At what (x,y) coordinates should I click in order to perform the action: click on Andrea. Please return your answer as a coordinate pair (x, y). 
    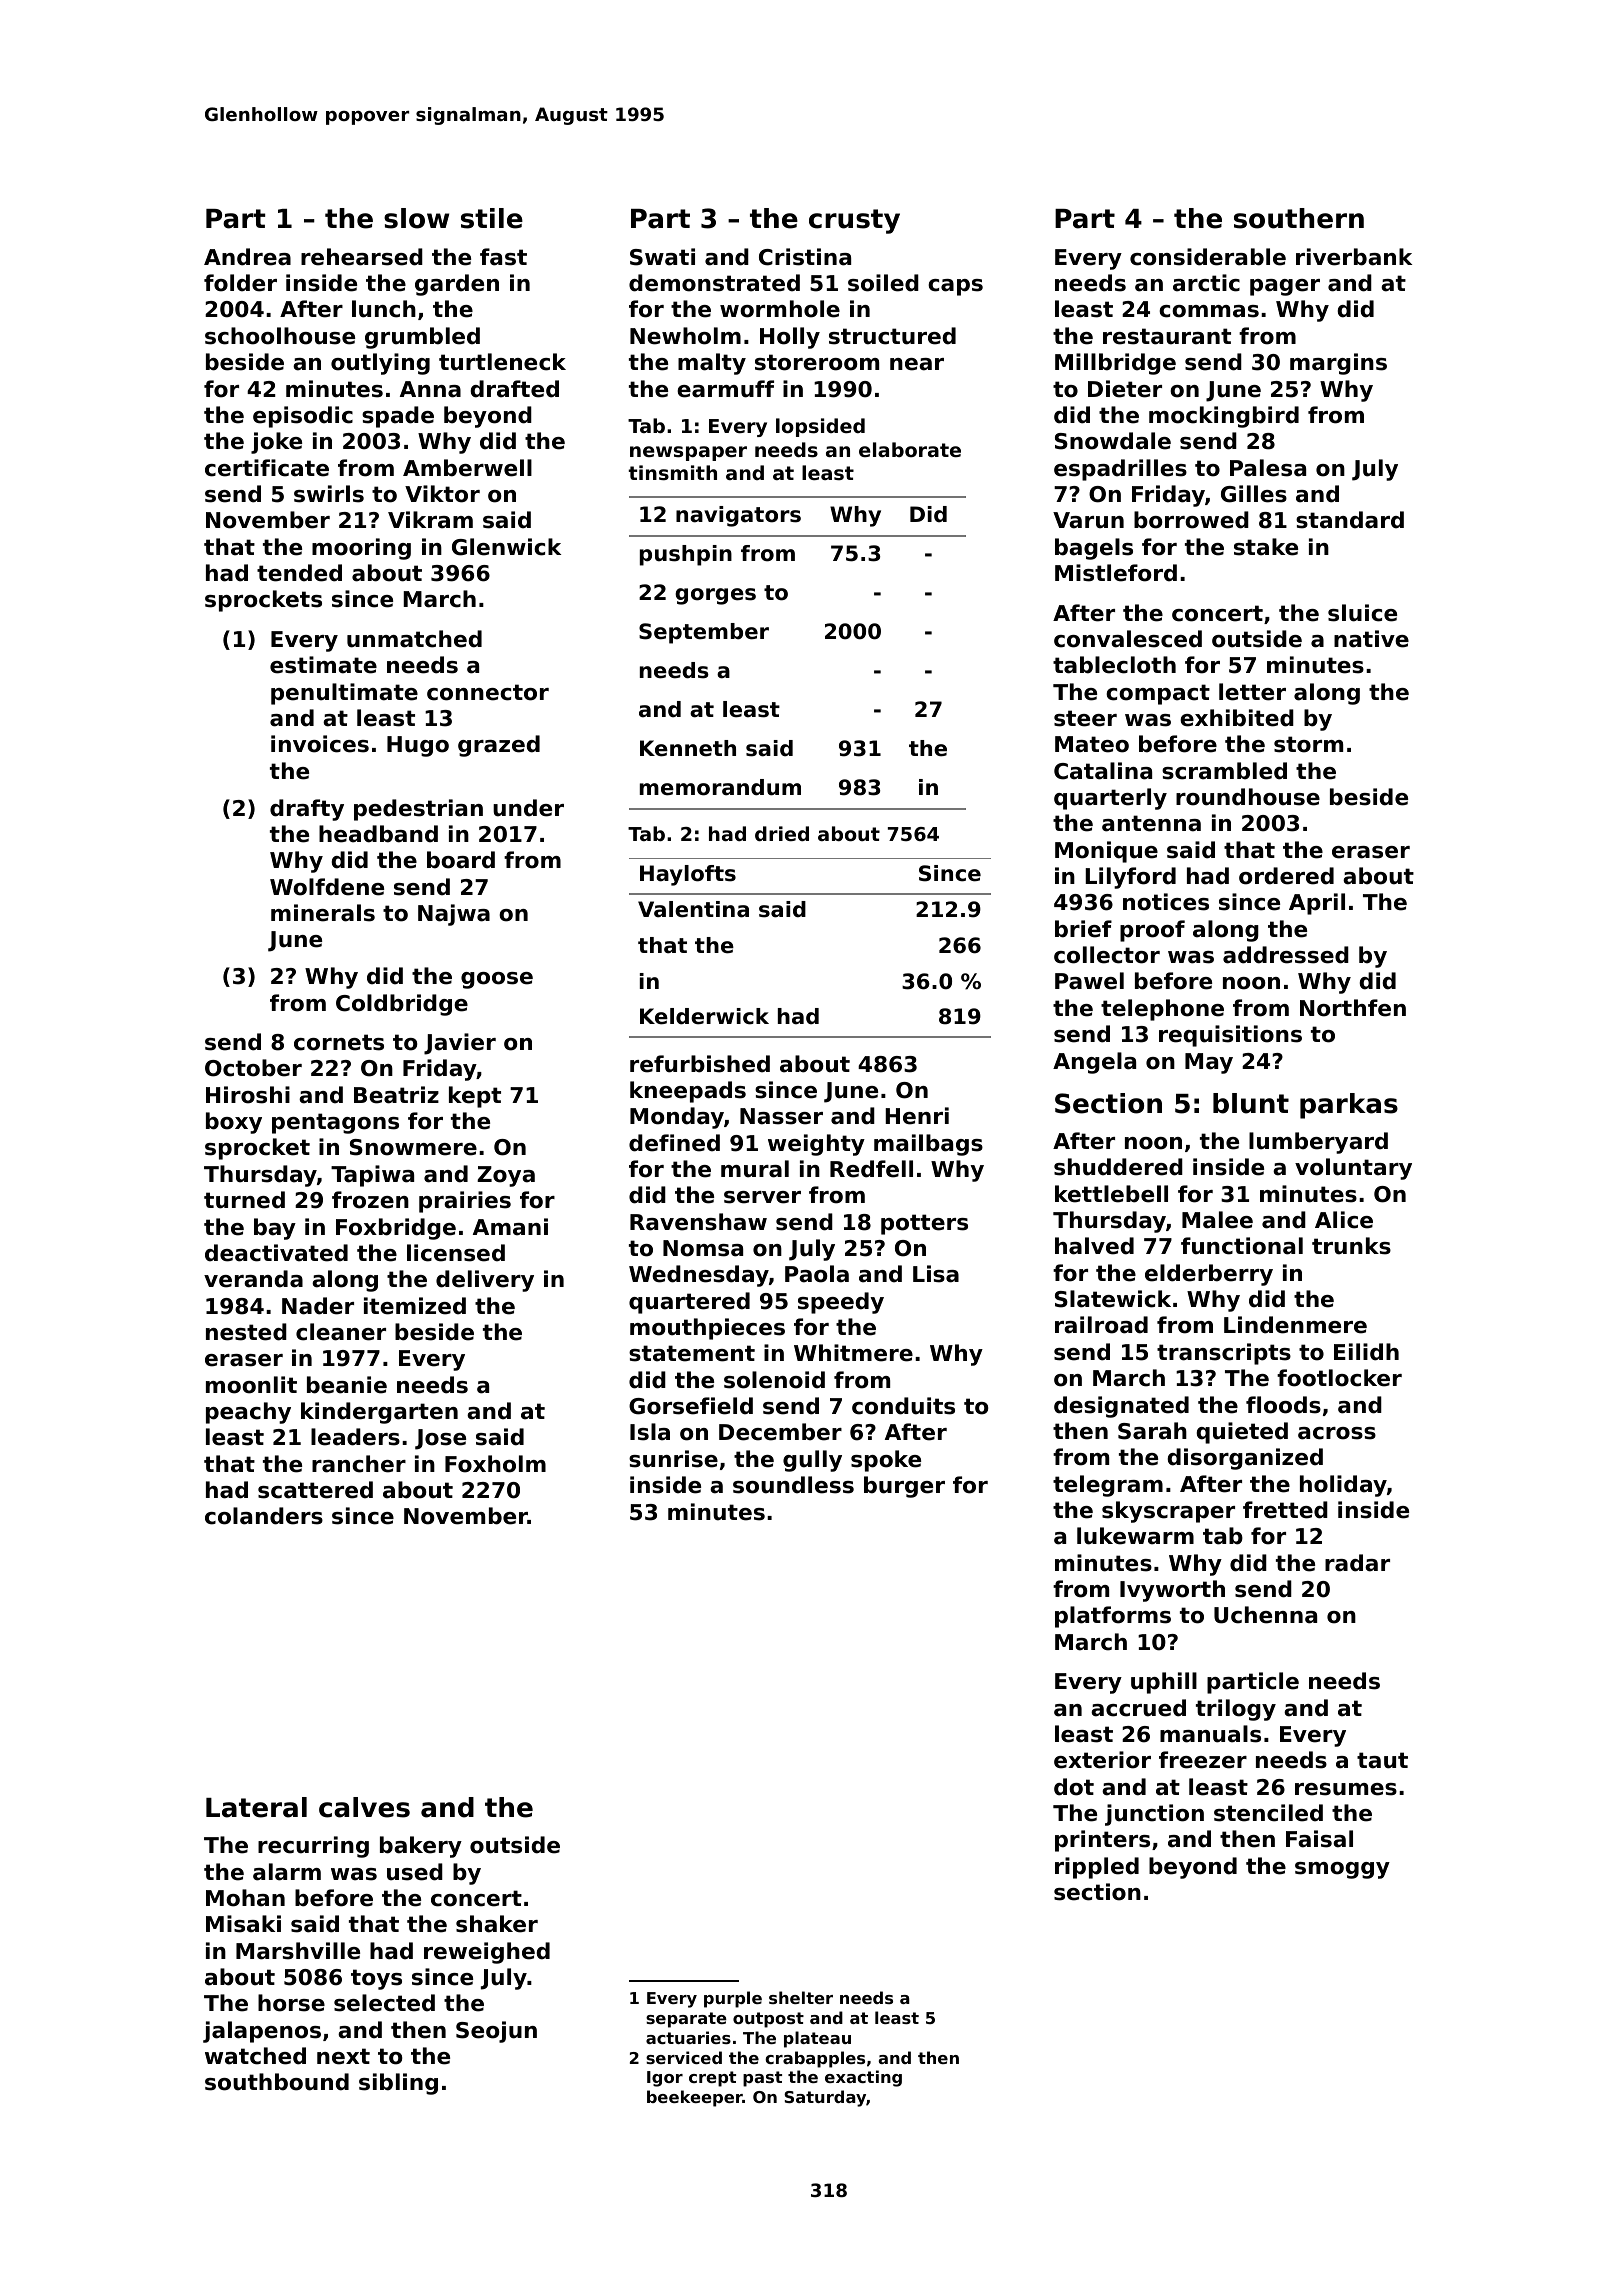
    Looking at the image, I should click on (247, 257).
